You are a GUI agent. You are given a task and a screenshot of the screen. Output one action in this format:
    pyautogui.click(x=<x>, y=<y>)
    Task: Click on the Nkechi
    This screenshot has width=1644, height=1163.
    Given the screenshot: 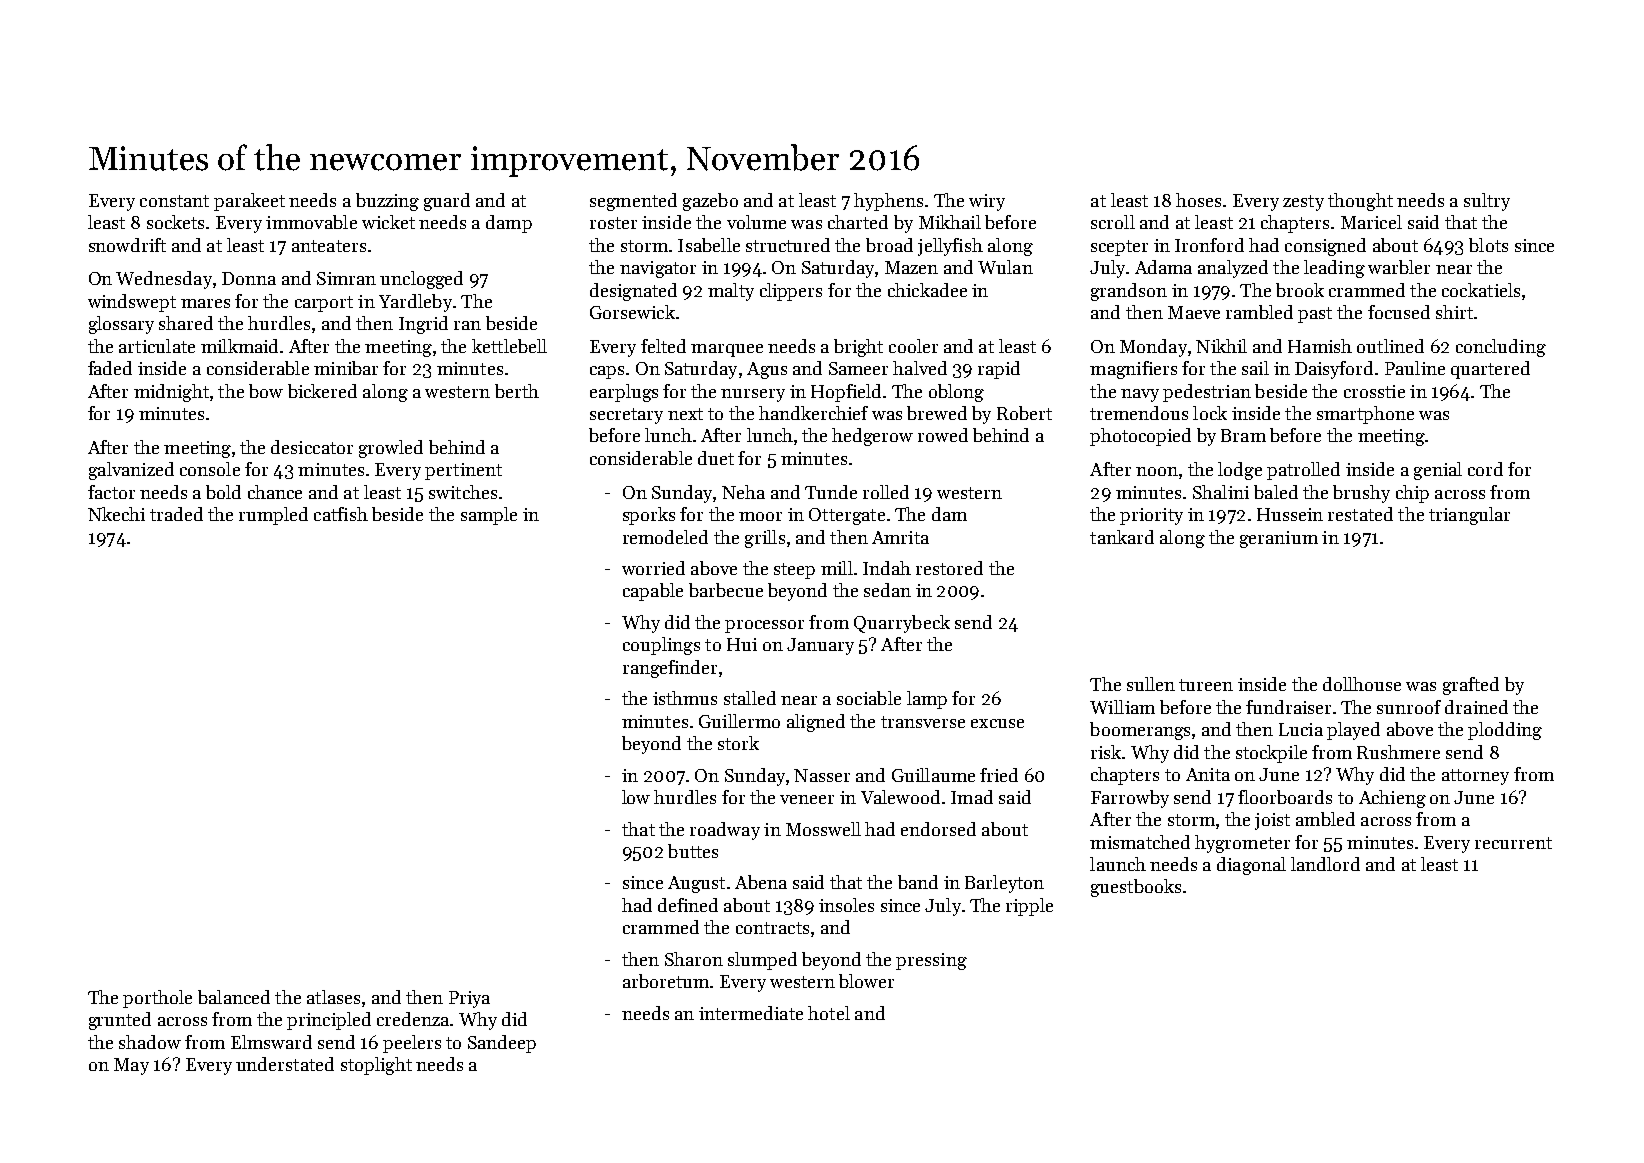 What is the action you would take?
    pyautogui.click(x=116, y=514)
